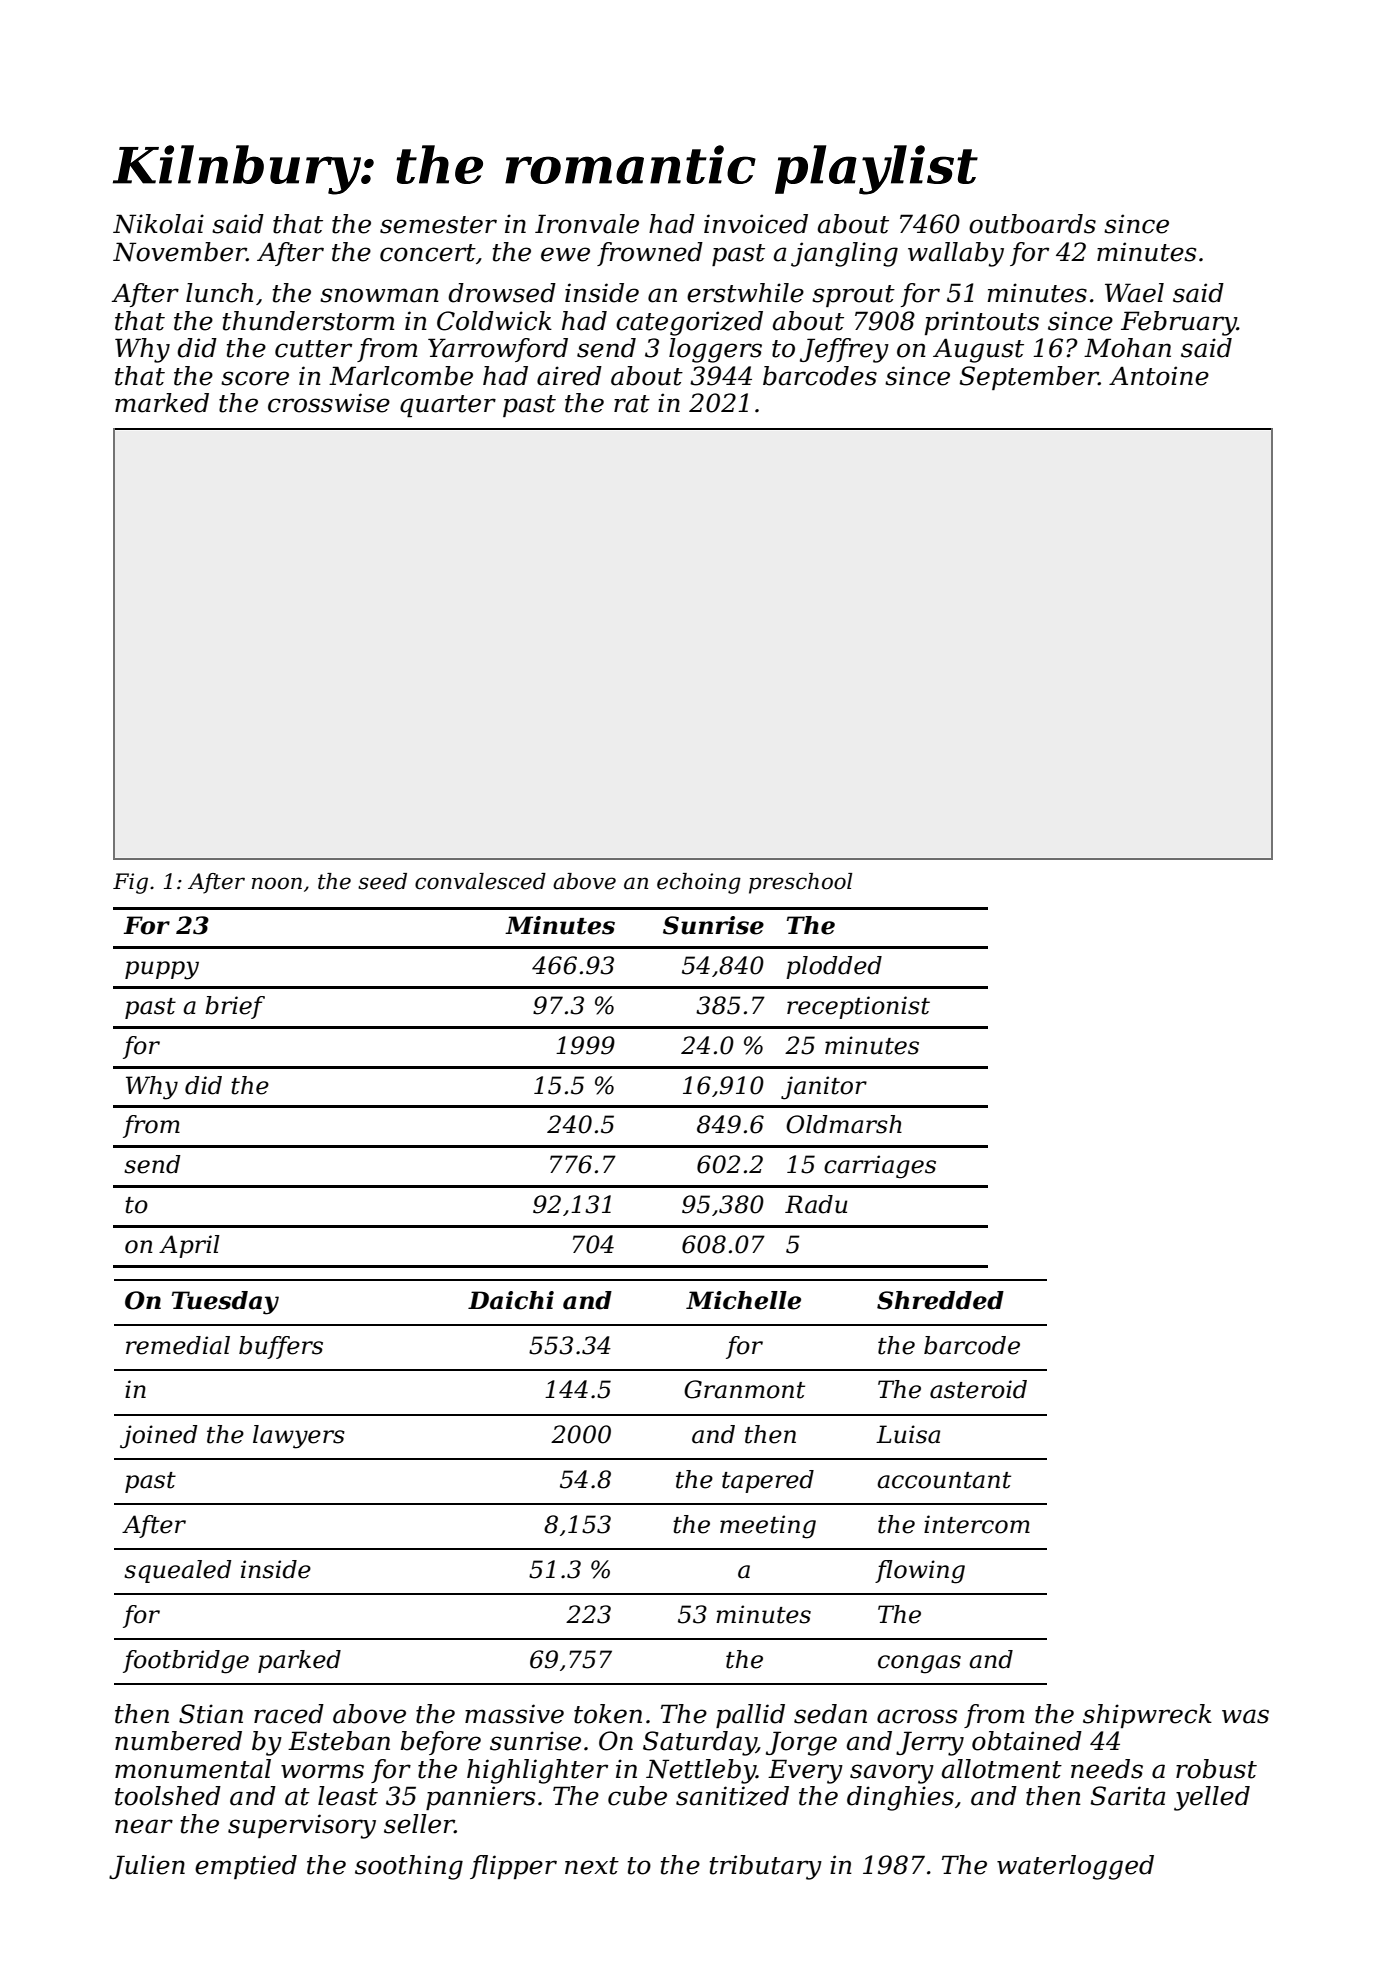 The width and height of the image is (1386, 1969). I want to click on November, so click(180, 252).
